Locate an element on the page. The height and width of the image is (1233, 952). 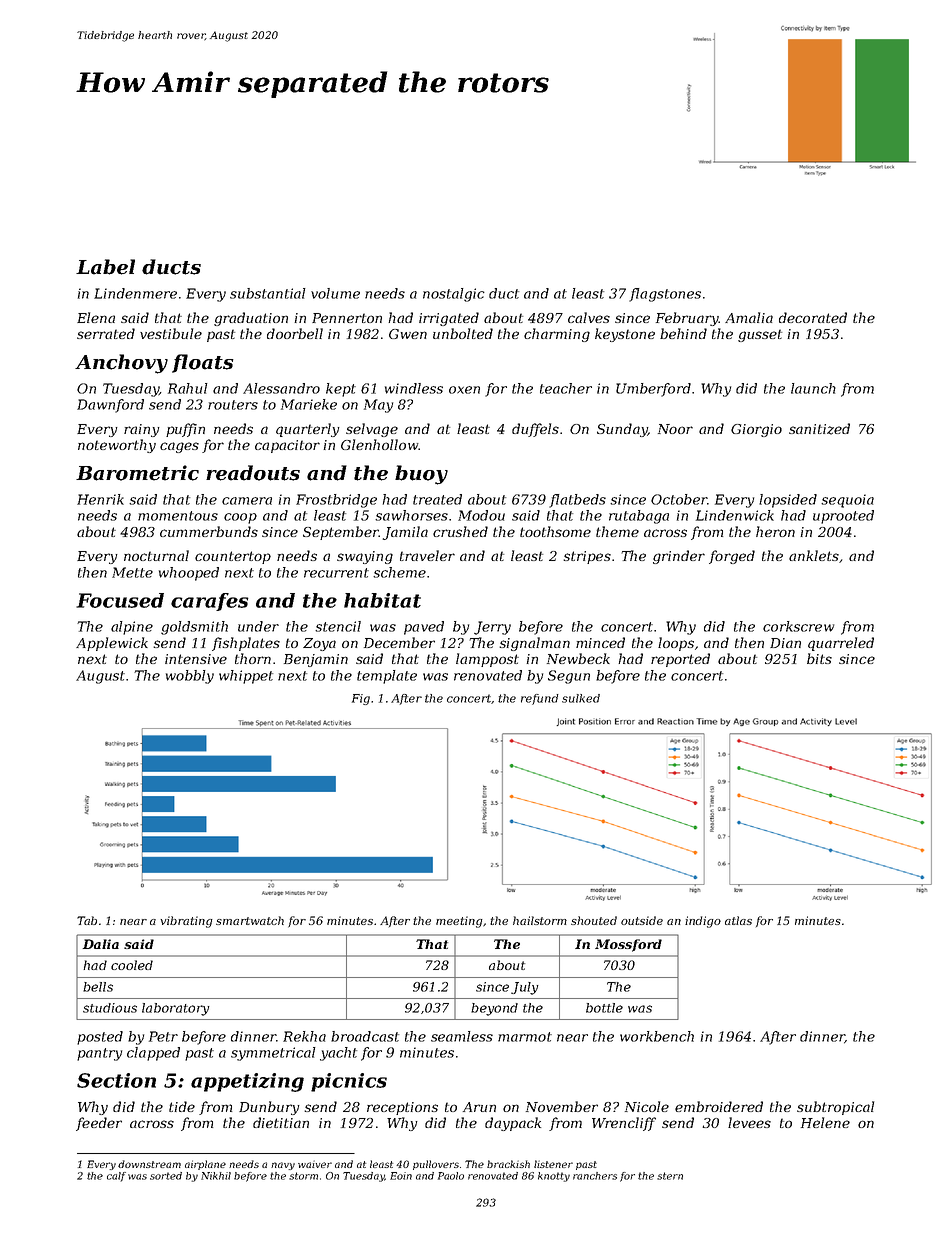
nostalgic is located at coordinates (454, 295).
